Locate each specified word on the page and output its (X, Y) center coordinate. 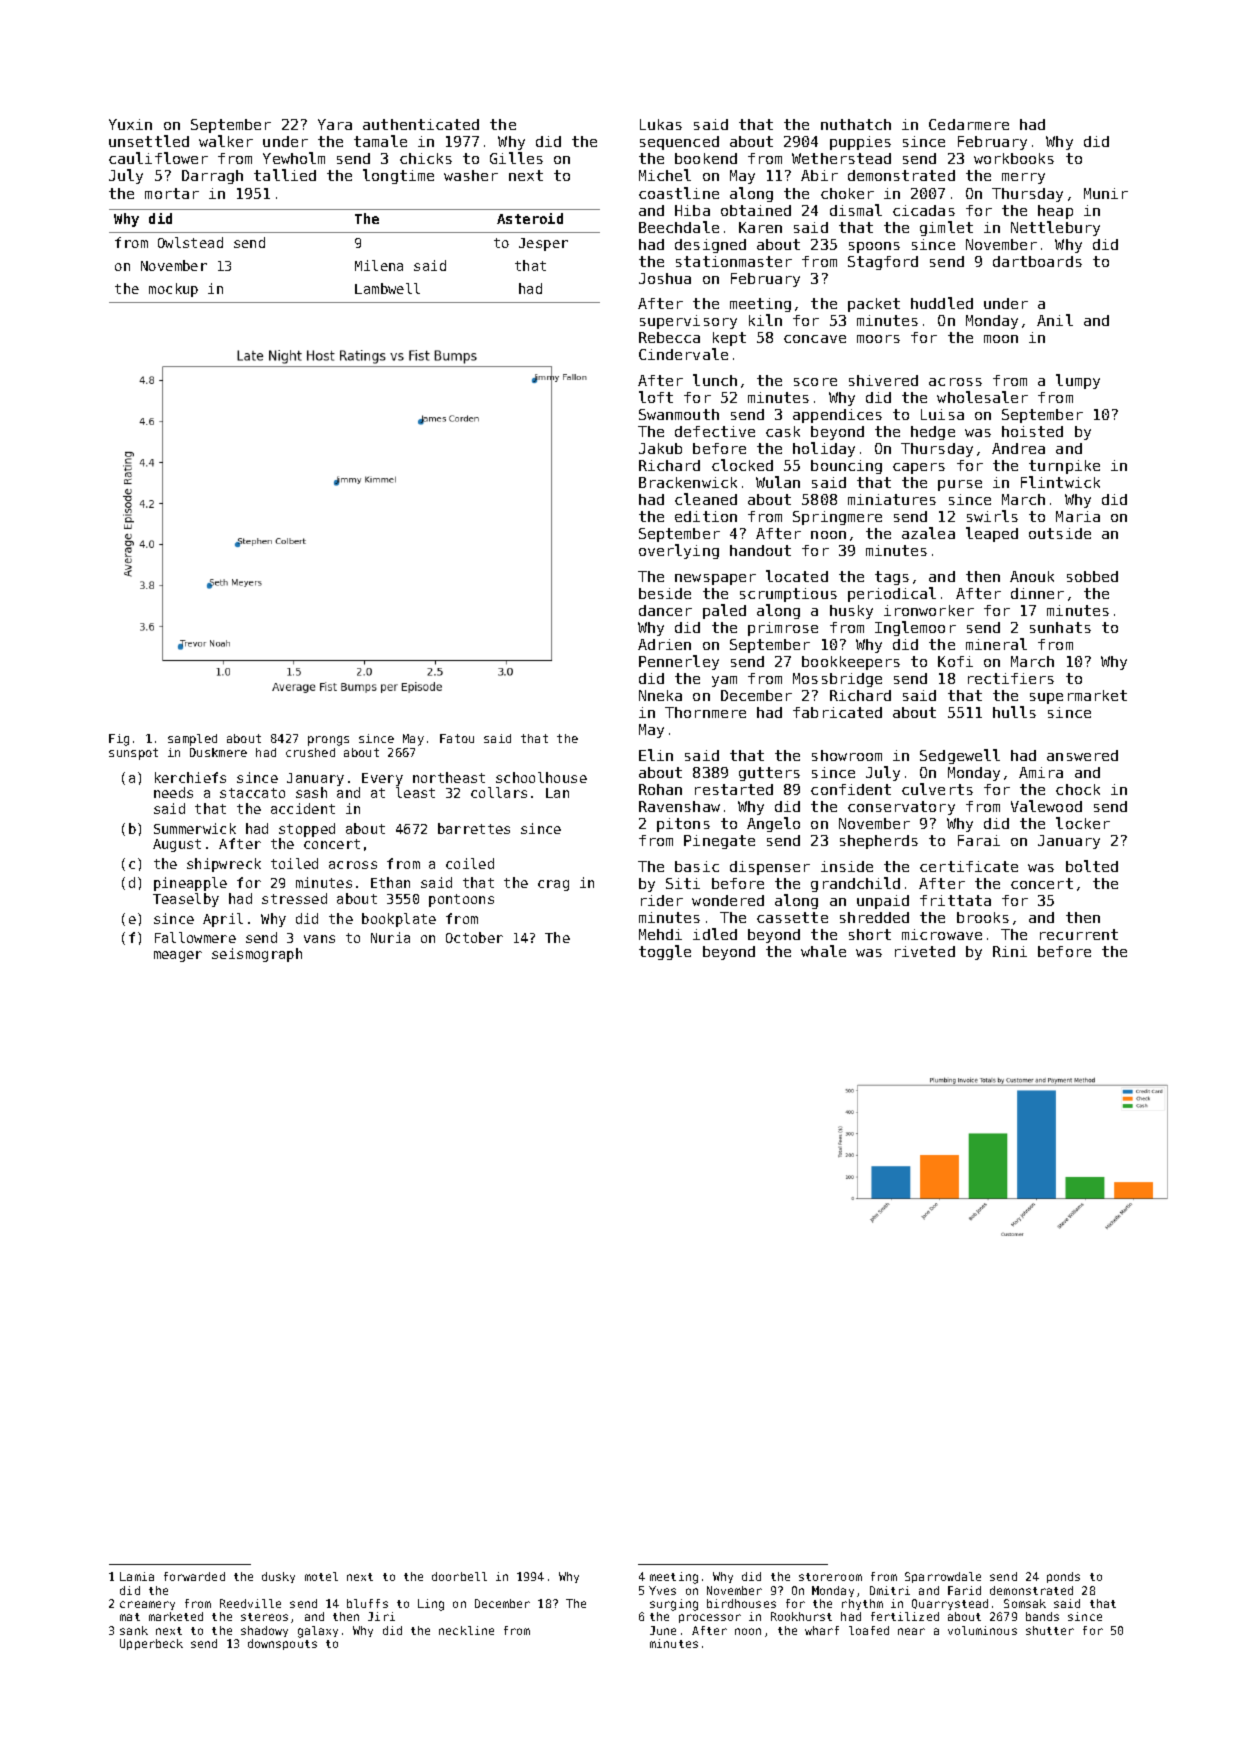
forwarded (194, 1576)
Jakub (660, 448)
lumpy (1078, 381)
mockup (173, 290)
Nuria (390, 937)
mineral (996, 644)
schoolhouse (541, 777)
